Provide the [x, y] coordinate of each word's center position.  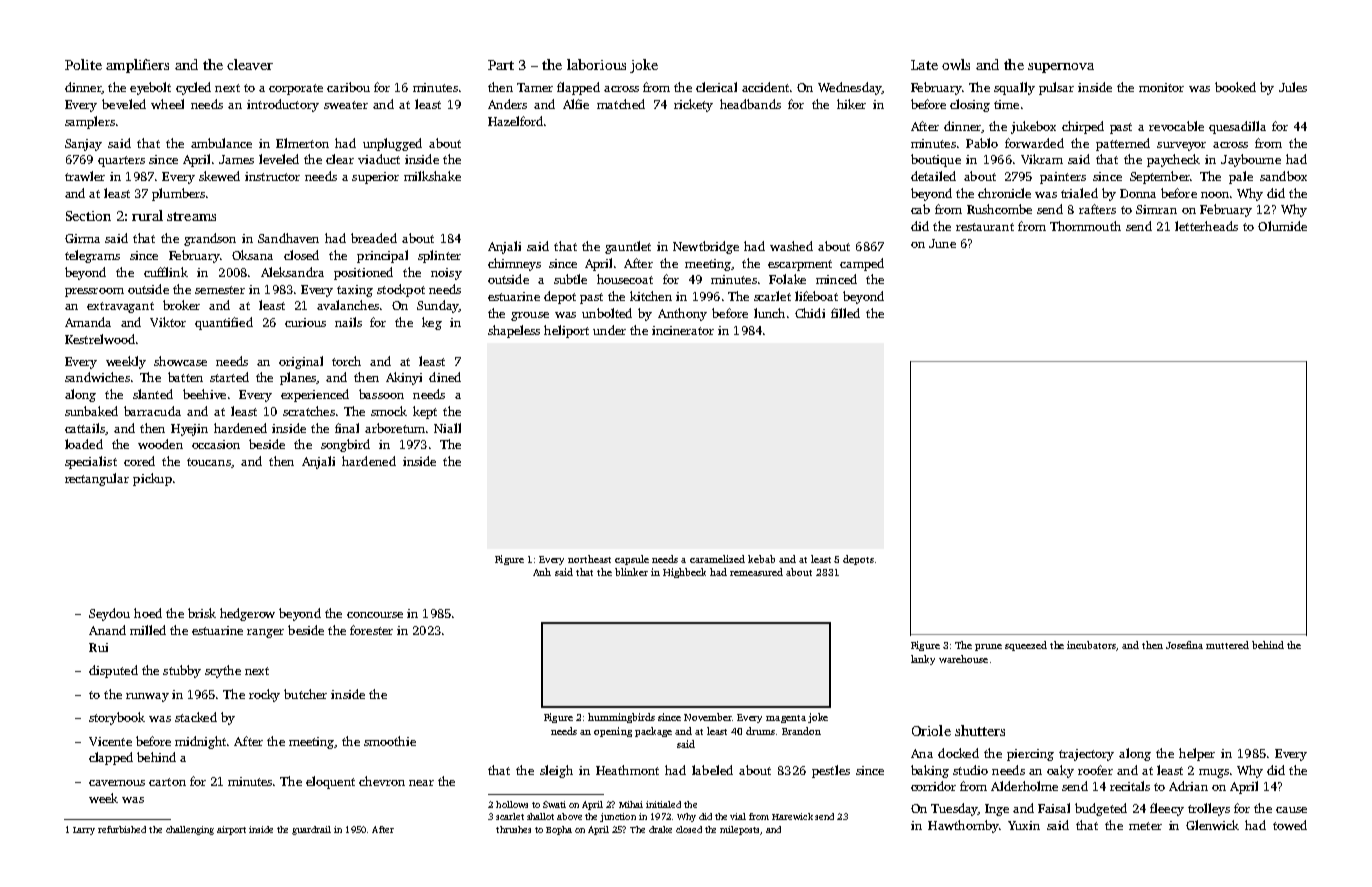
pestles [831, 771]
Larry [84, 831]
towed [1290, 825]
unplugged [392, 144]
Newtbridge [706, 247]
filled [845, 313]
